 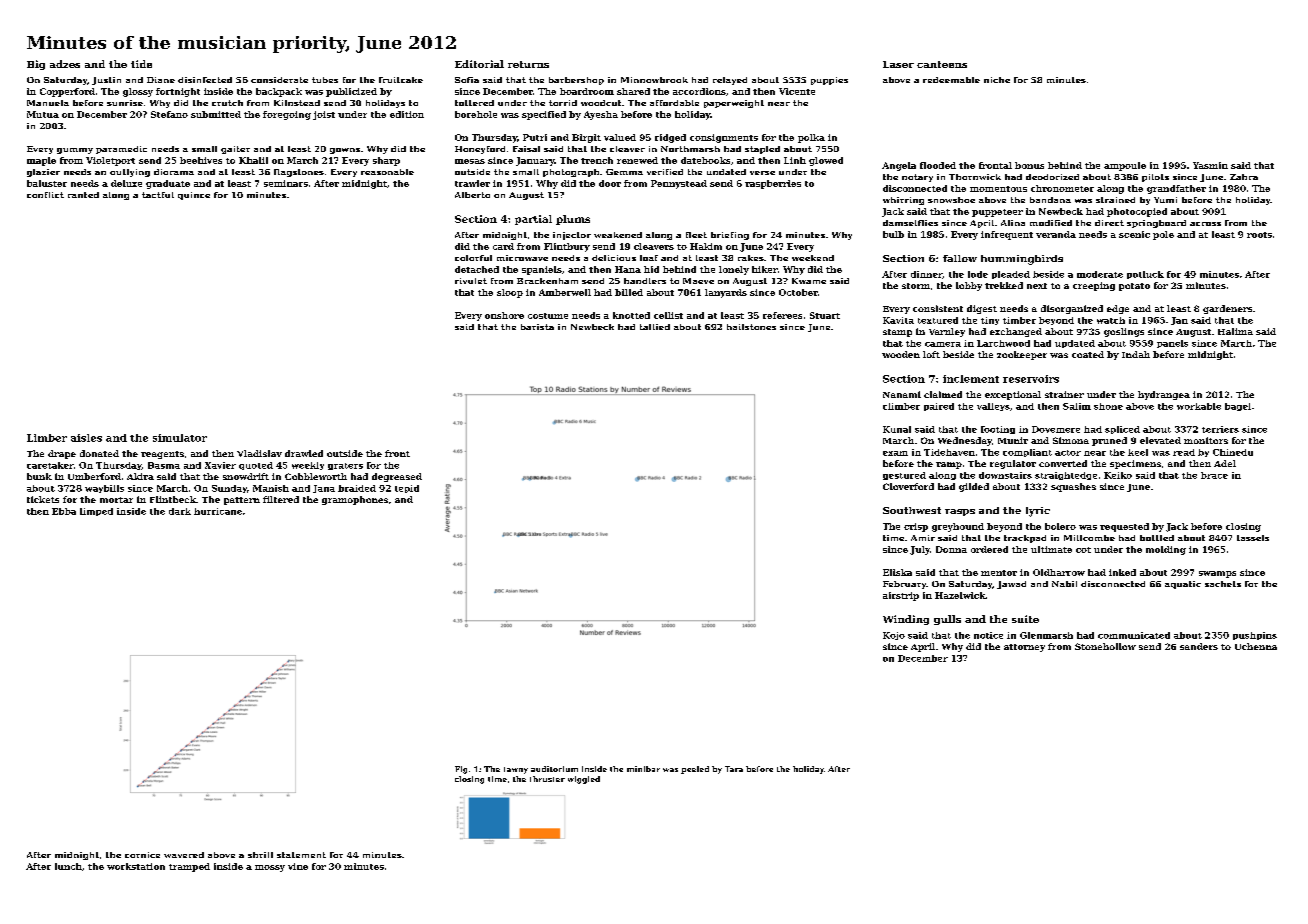 I want to click on whirring, so click(x=903, y=201).
